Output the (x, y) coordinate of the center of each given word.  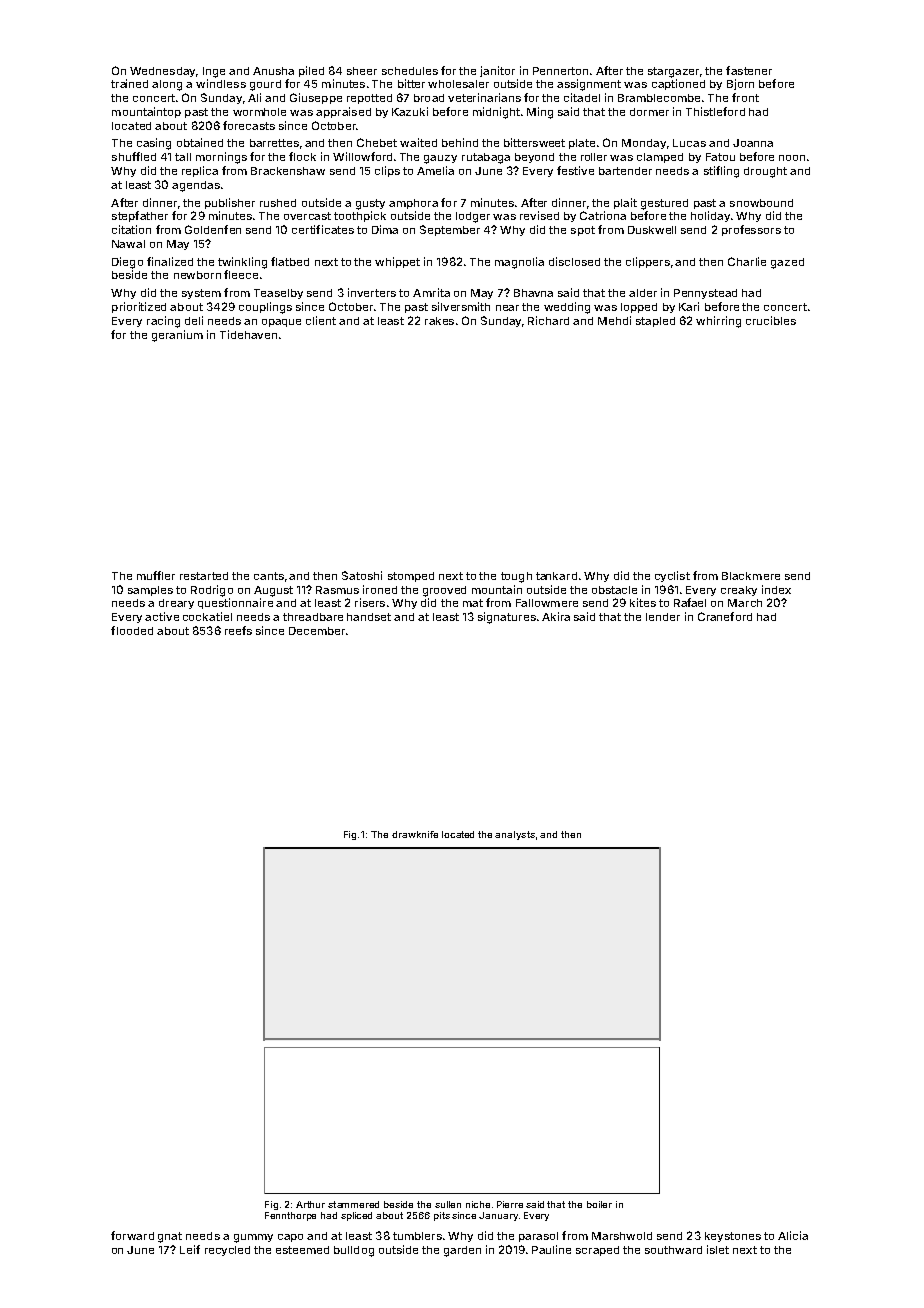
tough (516, 577)
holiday (710, 216)
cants (269, 576)
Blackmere (751, 576)
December (317, 631)
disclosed (574, 261)
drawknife (415, 834)
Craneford (725, 616)
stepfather (140, 216)
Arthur (310, 1204)
